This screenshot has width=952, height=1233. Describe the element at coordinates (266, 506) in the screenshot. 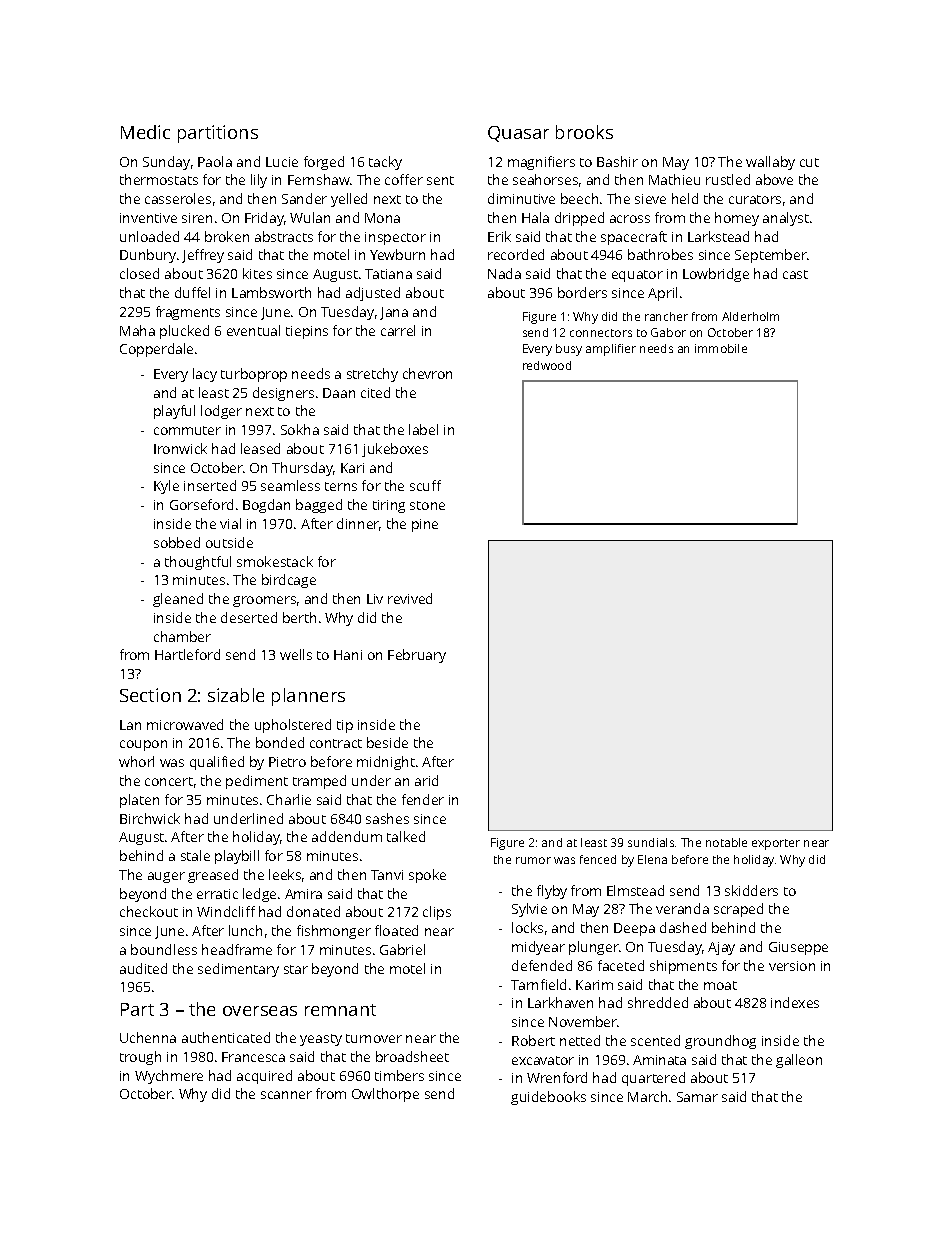

I see `Bogdan` at that location.
